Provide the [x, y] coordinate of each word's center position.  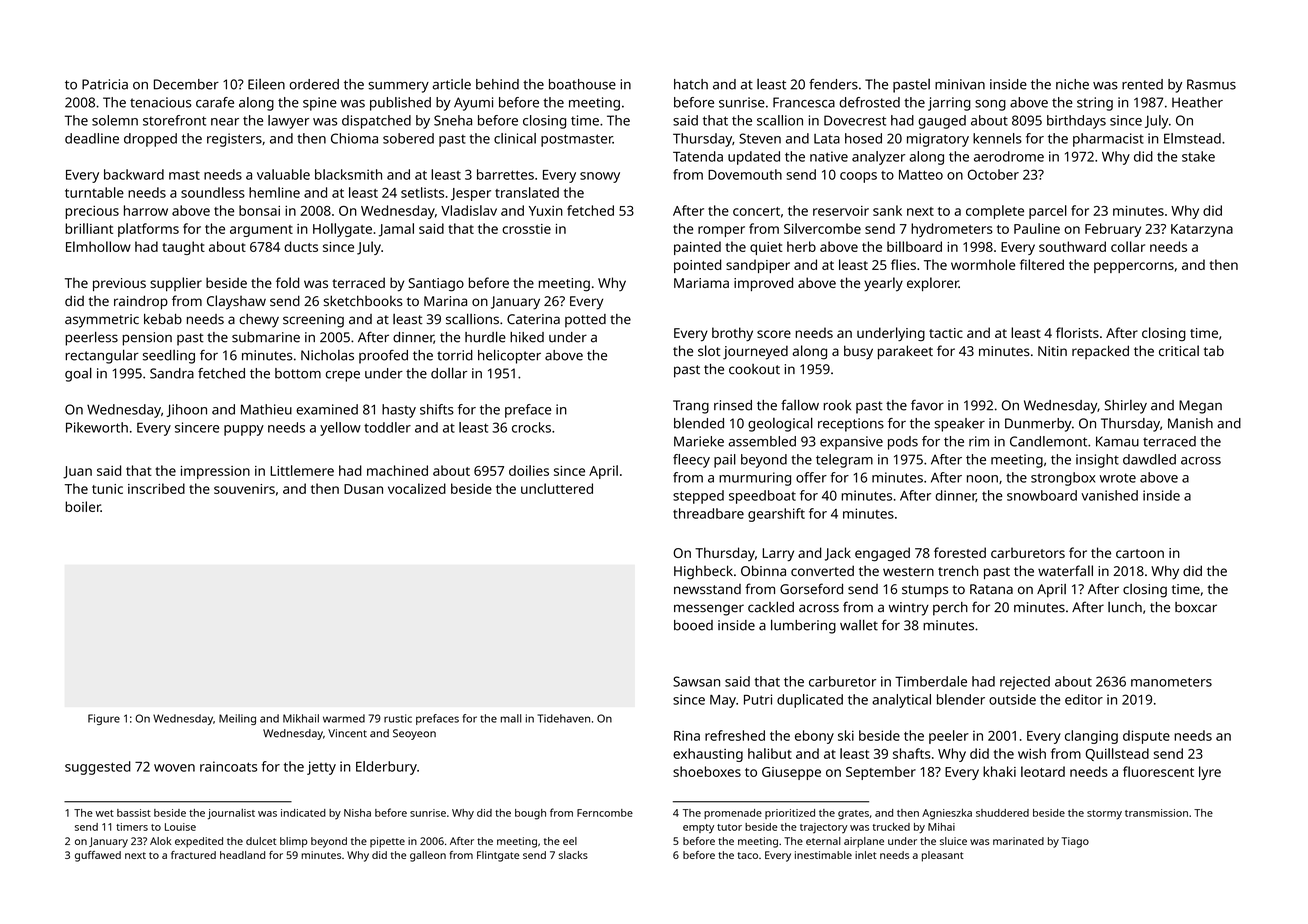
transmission [1156, 813]
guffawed [98, 856]
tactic [946, 333]
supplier [176, 284]
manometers [1171, 682]
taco [747, 855]
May [723, 701]
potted [585, 321]
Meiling [237, 719]
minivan [960, 84]
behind [497, 84]
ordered [314, 84]
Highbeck [703, 572]
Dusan [363, 489]
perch [950, 609]
